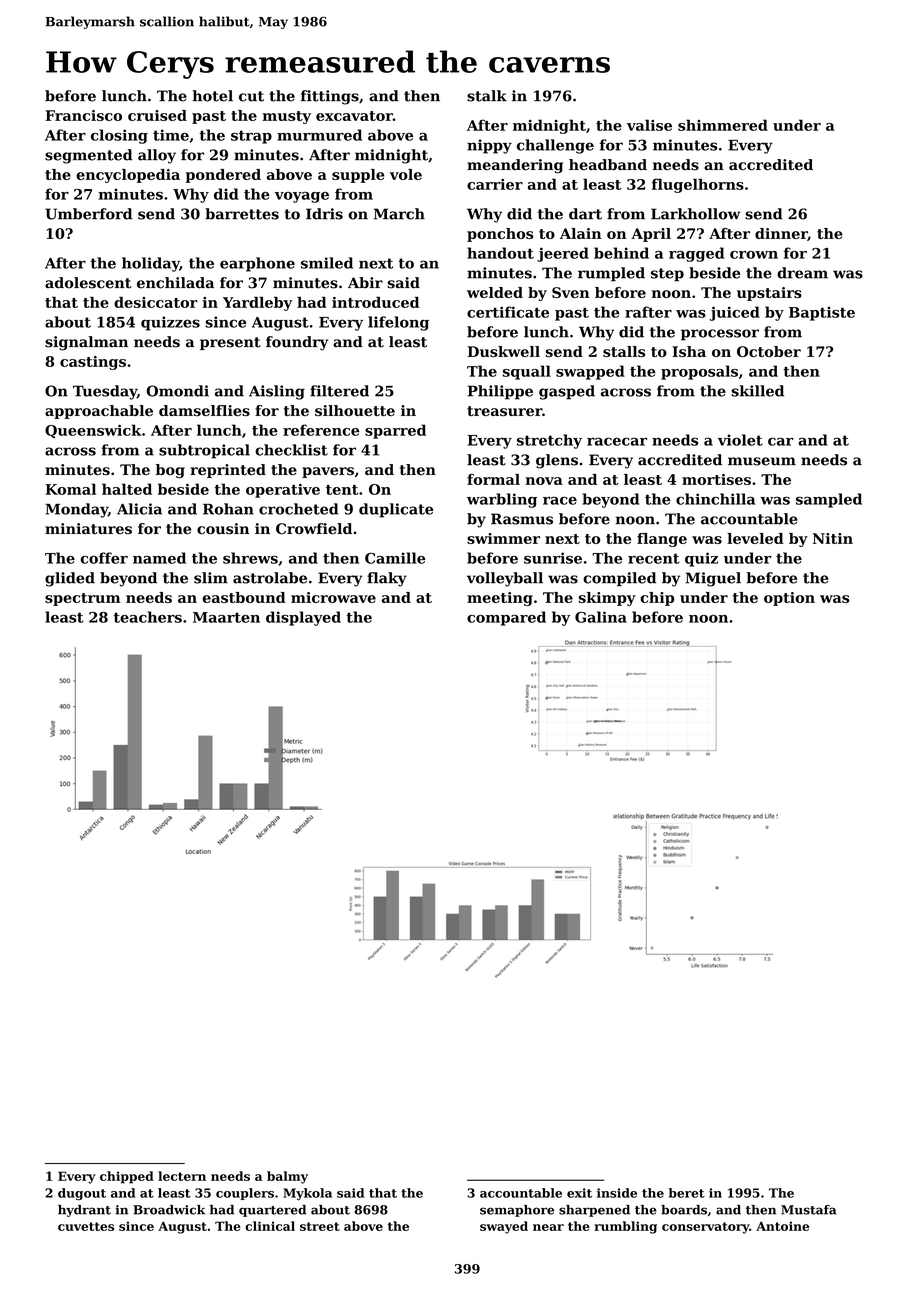 This image has height=1316, width=908. Describe the element at coordinates (699, 372) in the image. I see `proposals` at that location.
